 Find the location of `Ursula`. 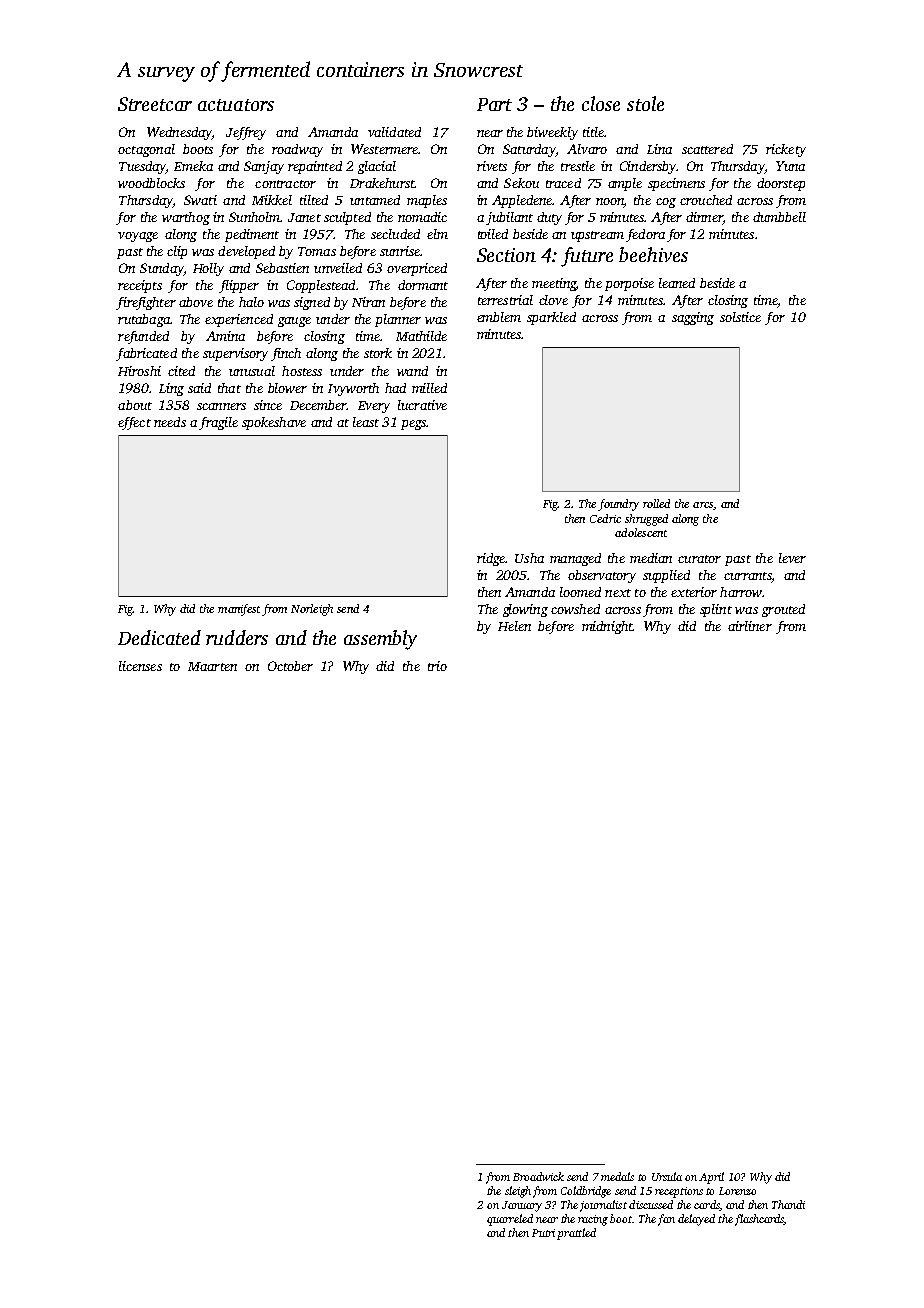

Ursula is located at coordinates (667, 1176).
